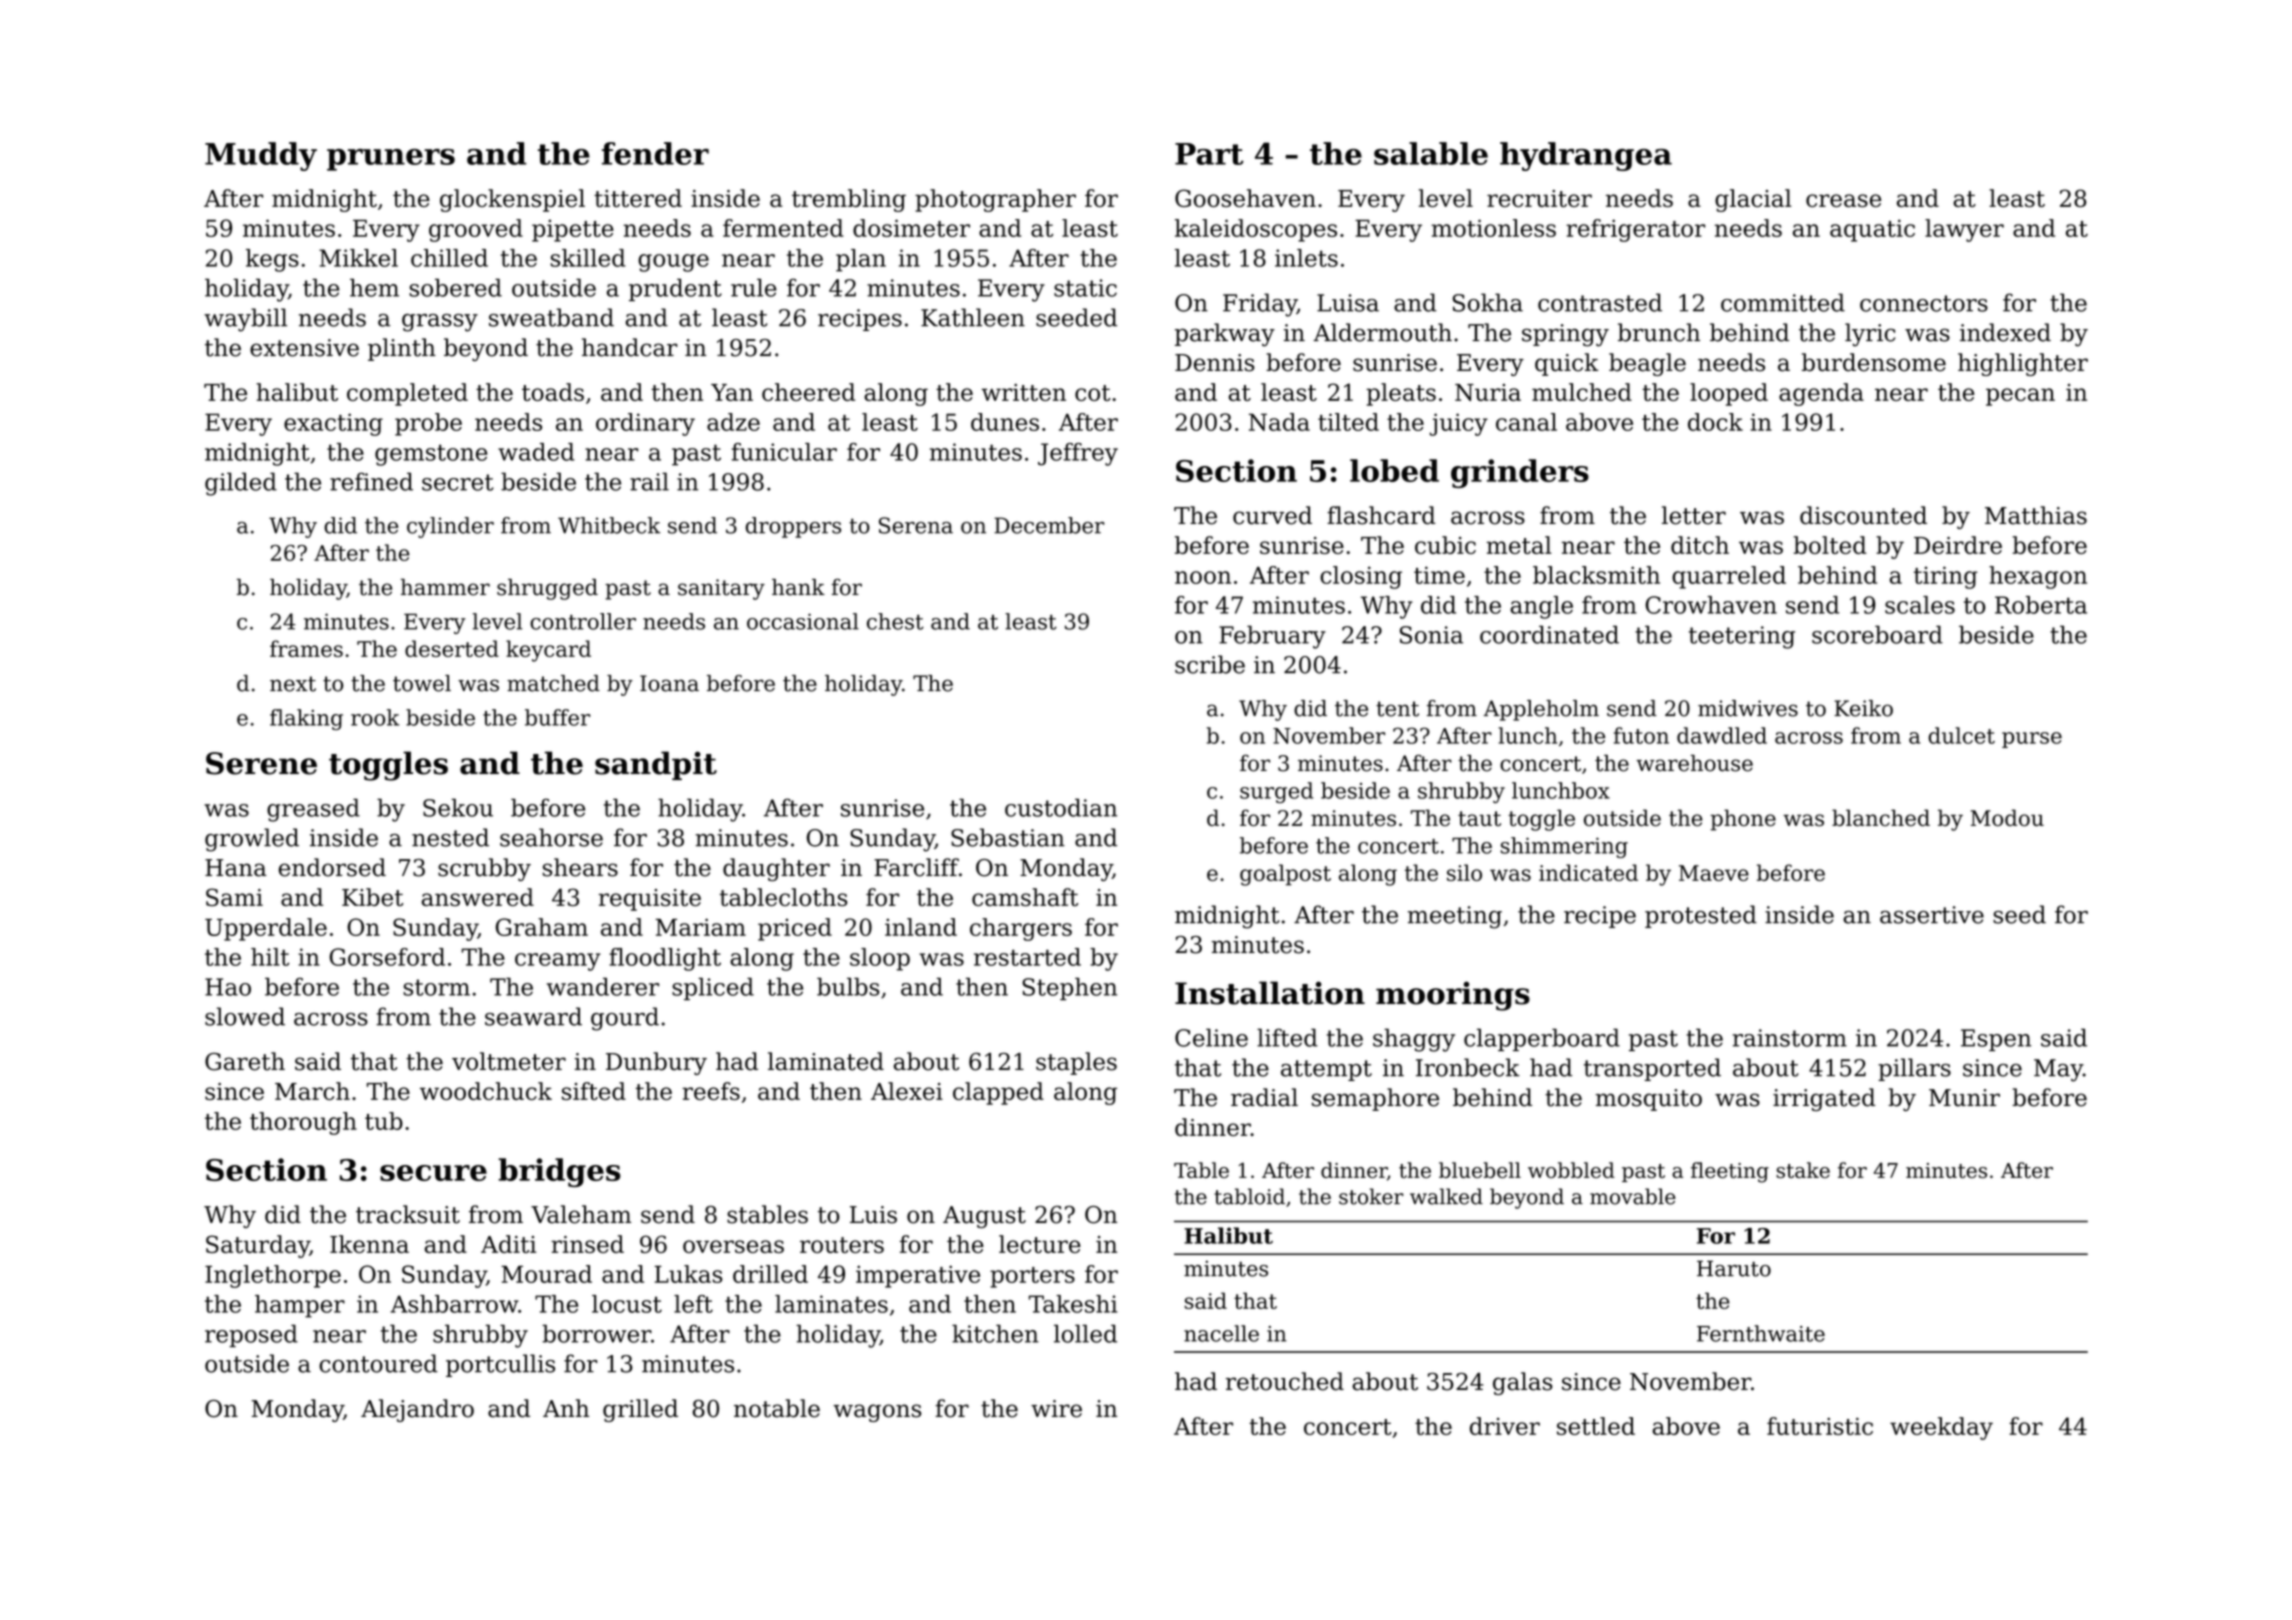 The width and height of the image is (2292, 1620). Describe the element at coordinates (417, 1410) in the image. I see `Alejandro` at that location.
